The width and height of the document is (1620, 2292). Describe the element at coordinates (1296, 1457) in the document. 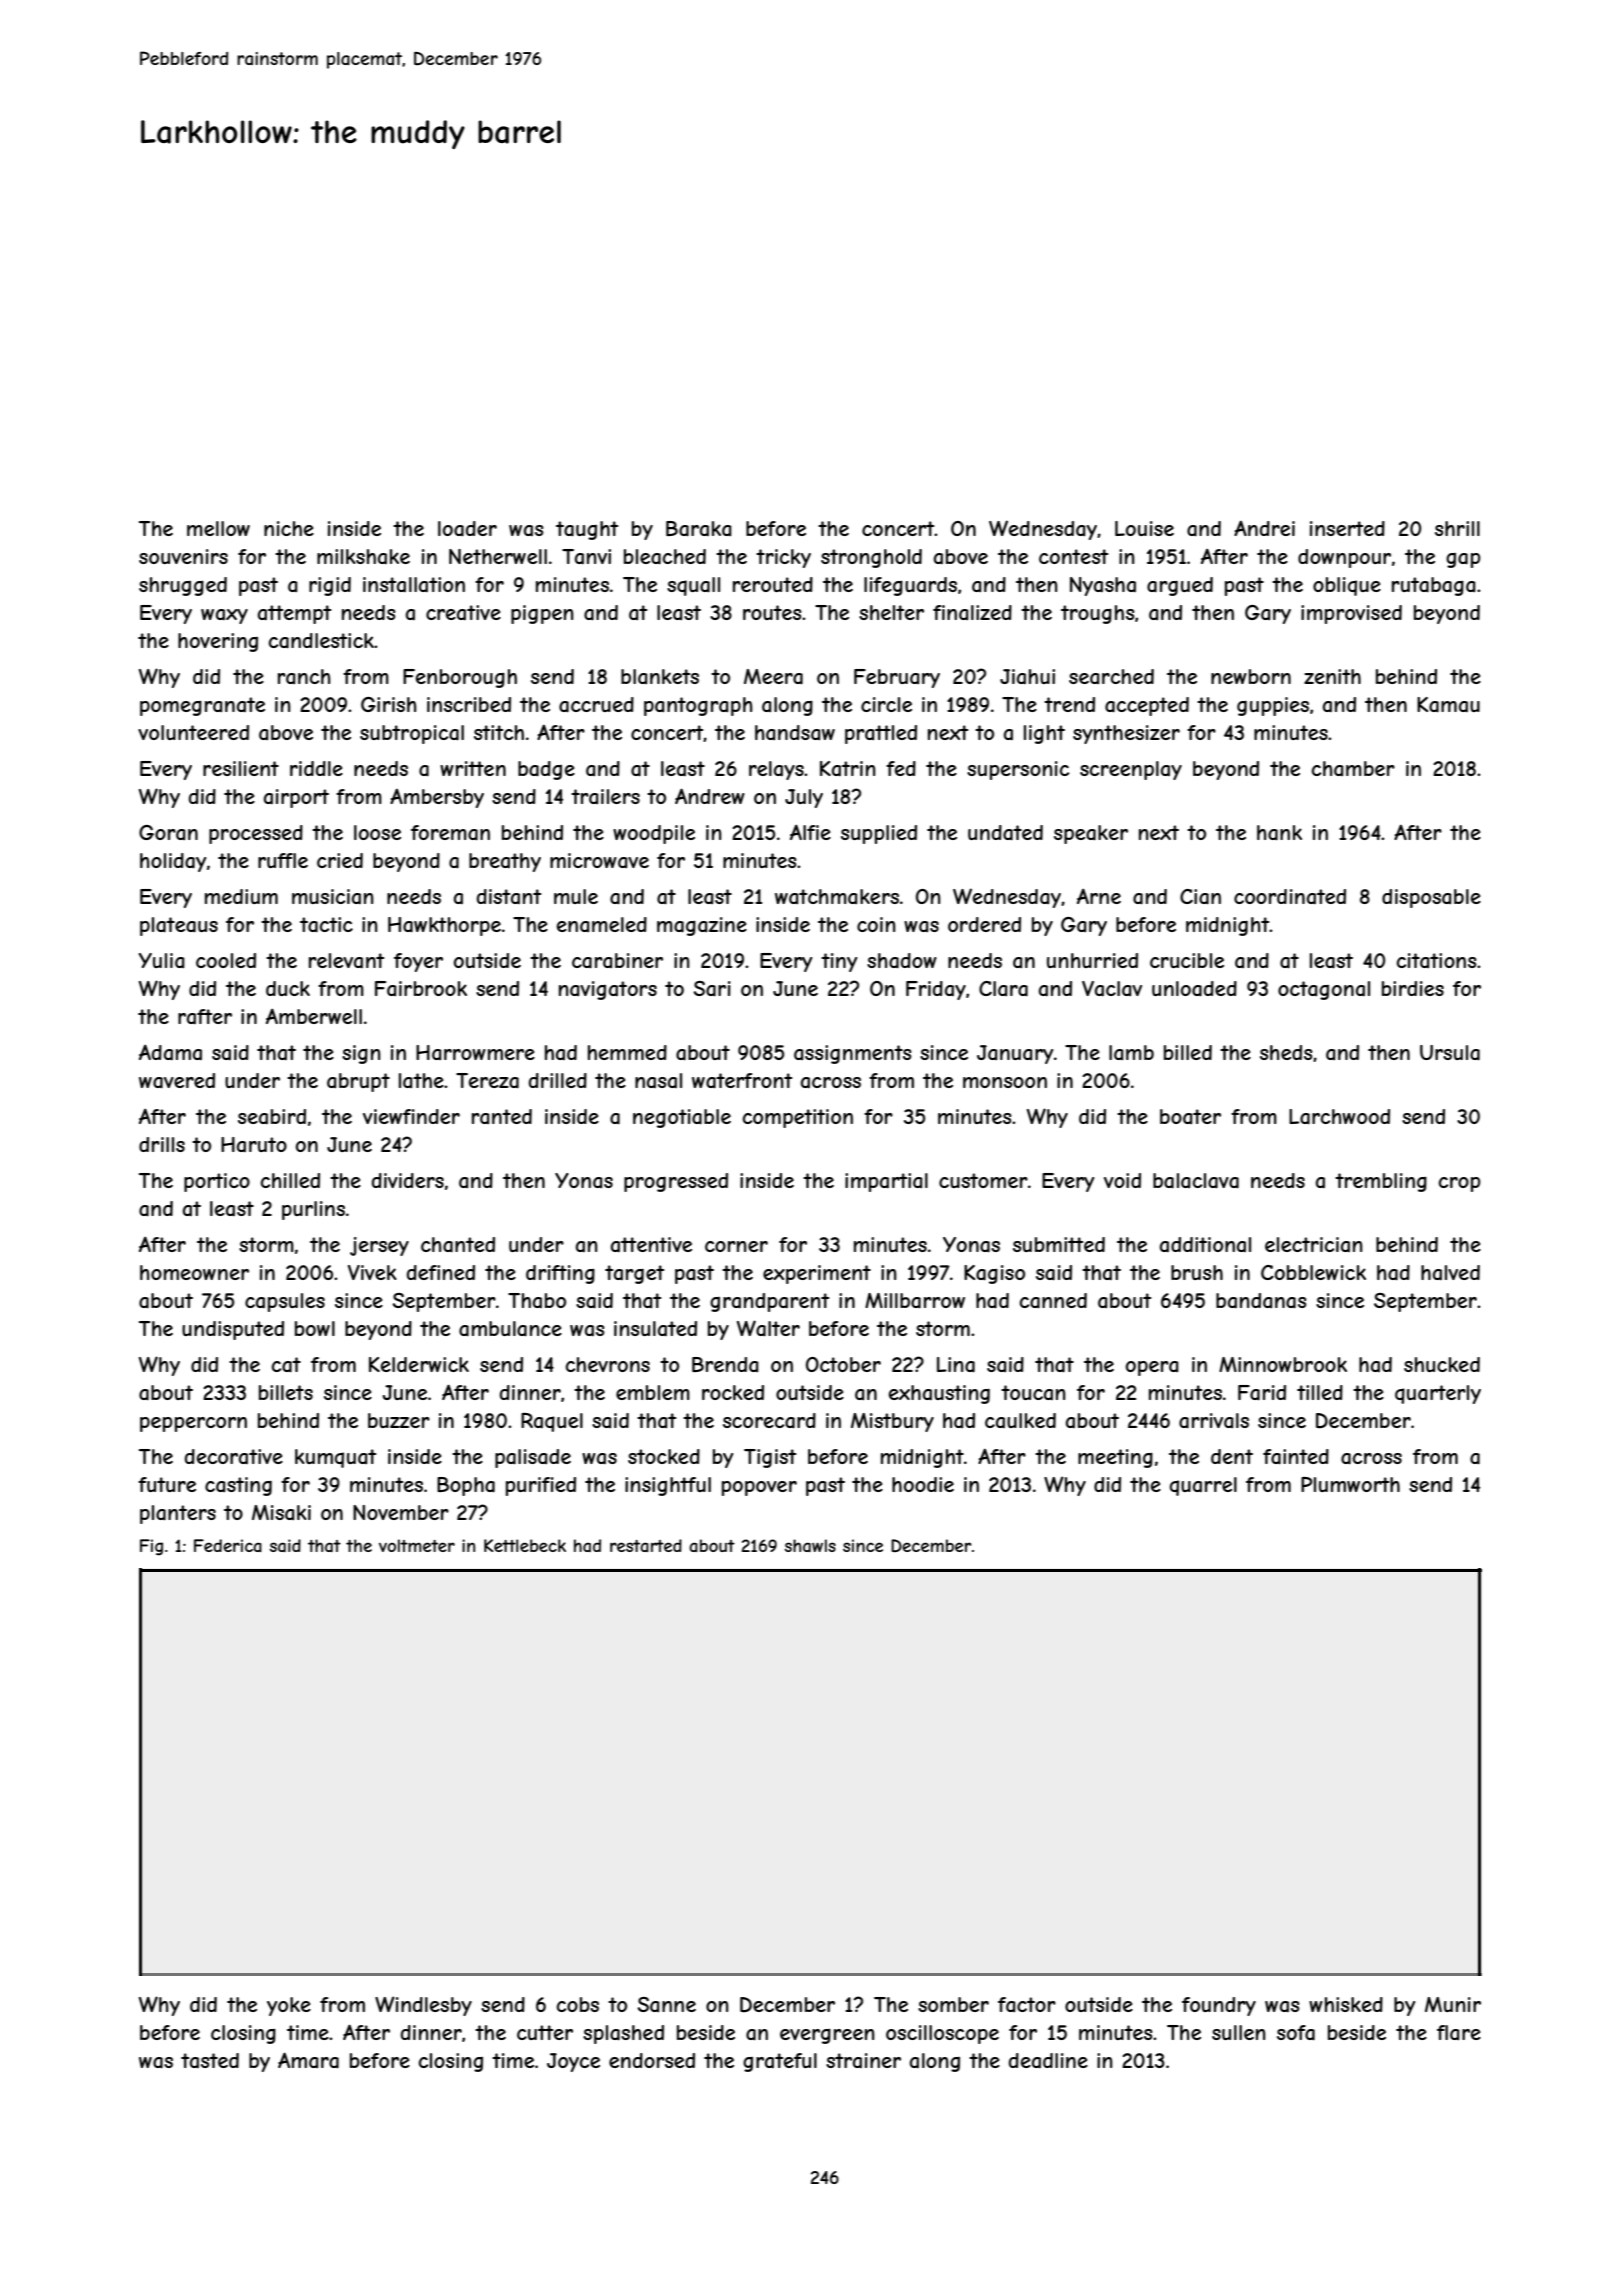

I see `fainted` at that location.
